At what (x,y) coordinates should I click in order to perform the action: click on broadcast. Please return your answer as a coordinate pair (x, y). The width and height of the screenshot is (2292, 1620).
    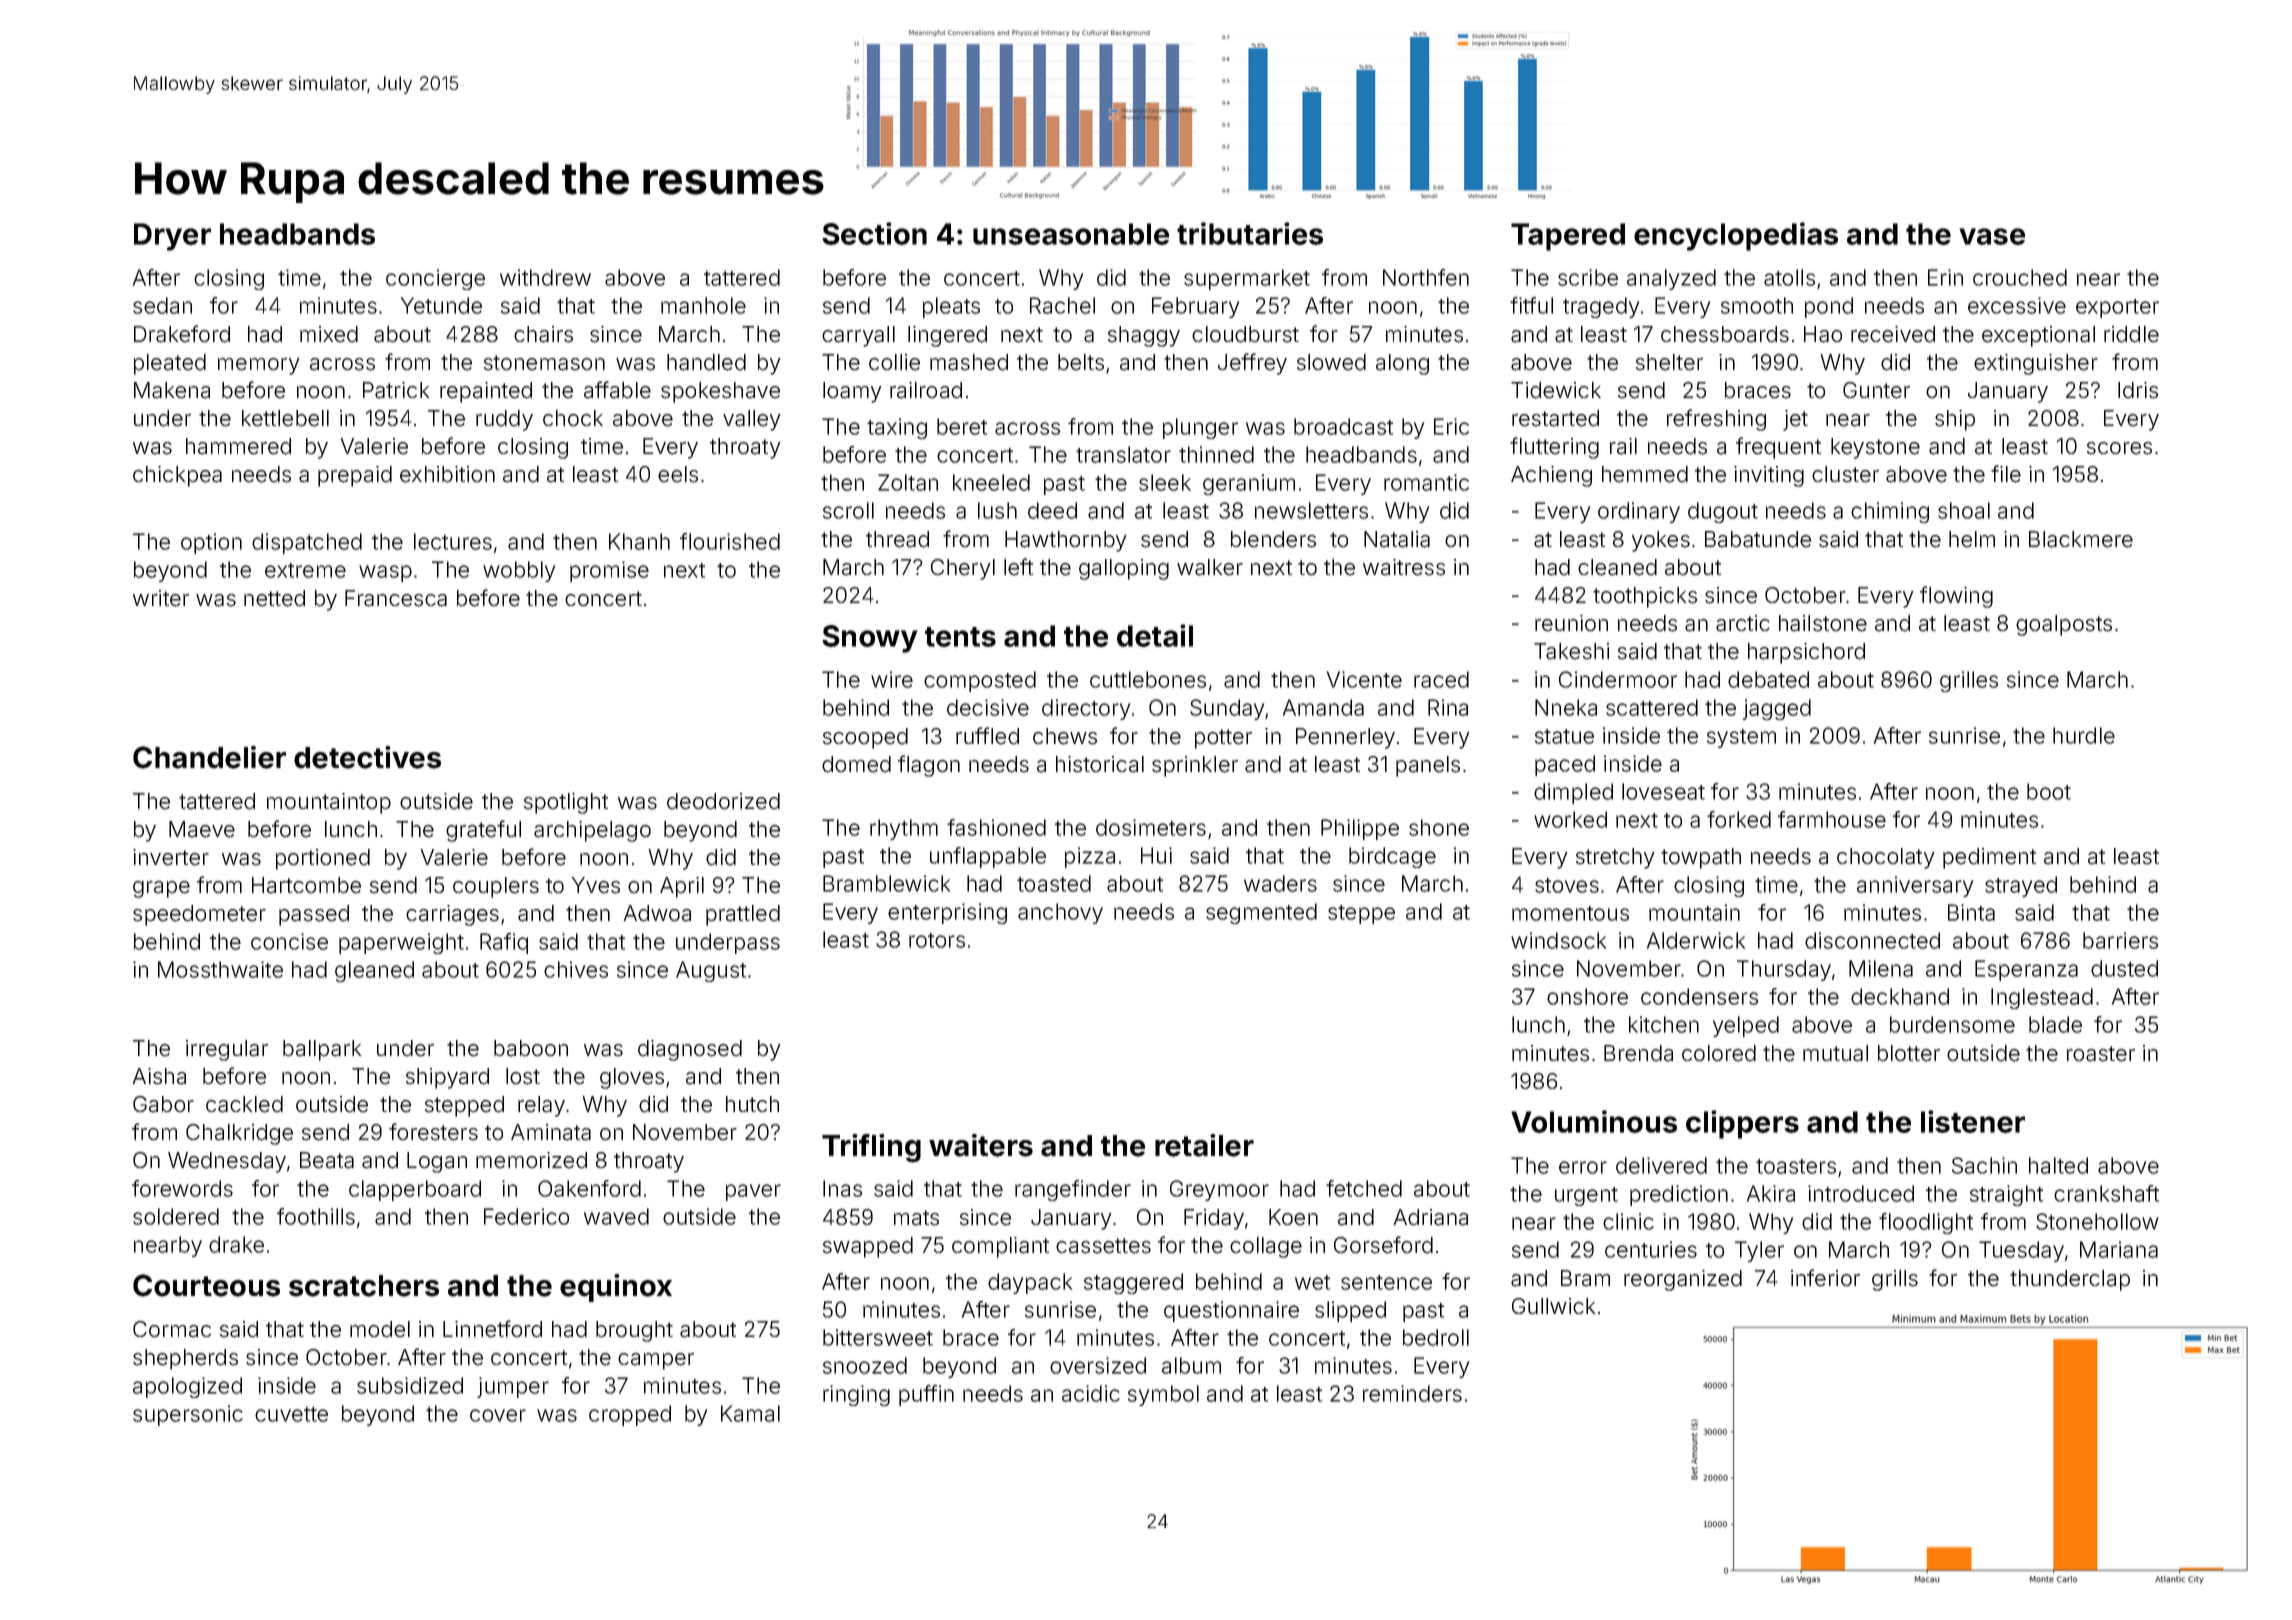
    Looking at the image, I should click on (1343, 426).
